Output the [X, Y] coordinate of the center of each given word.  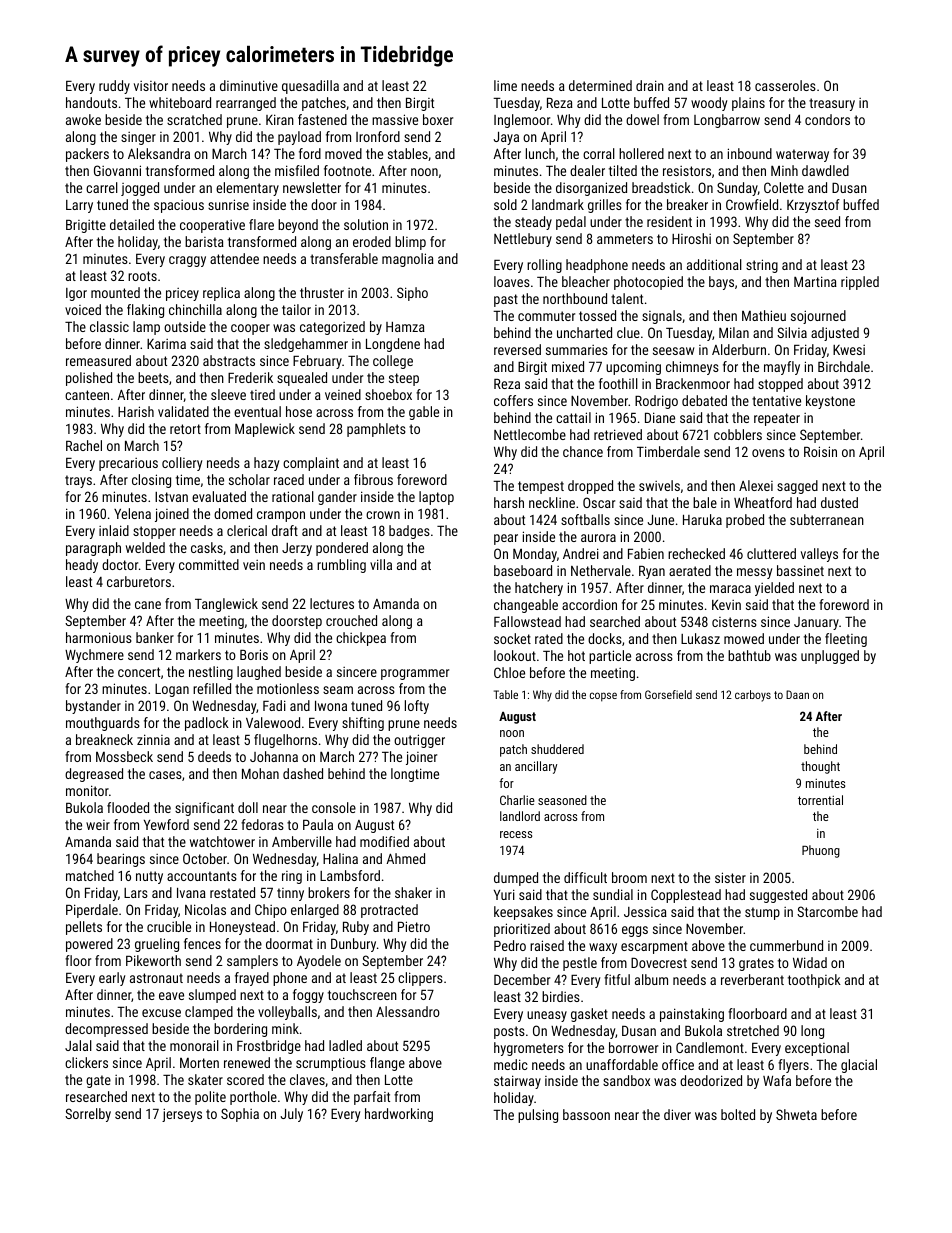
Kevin [726, 605]
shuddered [557, 749]
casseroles [785, 85]
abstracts [229, 360]
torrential [820, 800]
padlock [207, 724]
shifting [363, 724]
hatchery [539, 589]
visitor [151, 86]
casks [207, 547]
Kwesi [849, 350]
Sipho [412, 294]
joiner [421, 758]
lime [505, 85]
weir [98, 825]
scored [245, 1079]
